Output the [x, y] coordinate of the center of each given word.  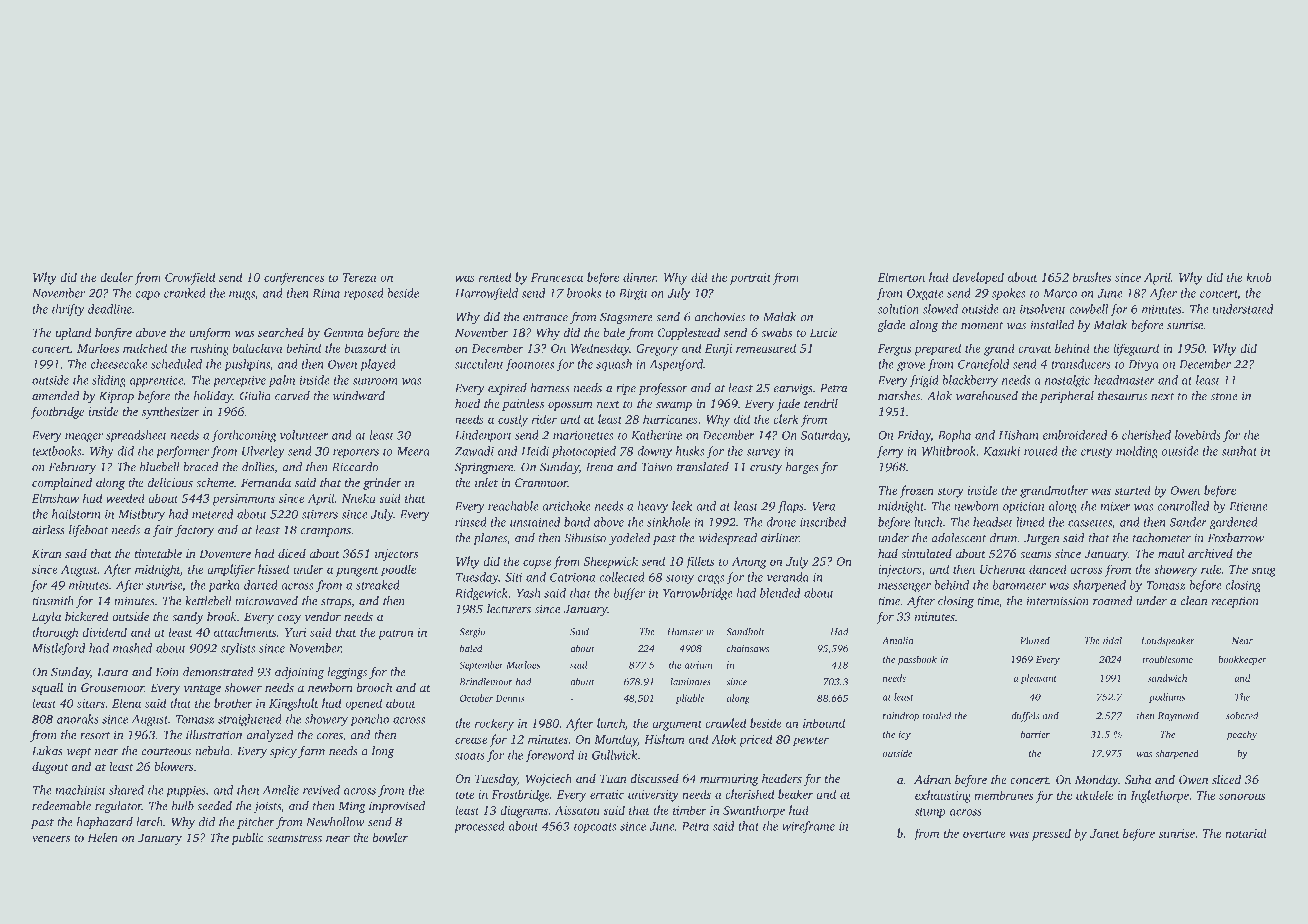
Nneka [359, 498]
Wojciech [549, 780]
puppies [186, 792]
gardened [1233, 523]
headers [782, 778]
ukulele [1094, 795]
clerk [786, 419]
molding [1137, 452]
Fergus [894, 350]
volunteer [304, 435]
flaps [790, 507]
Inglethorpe [1160, 796]
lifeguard [1136, 349]
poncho [370, 720]
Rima [326, 293]
